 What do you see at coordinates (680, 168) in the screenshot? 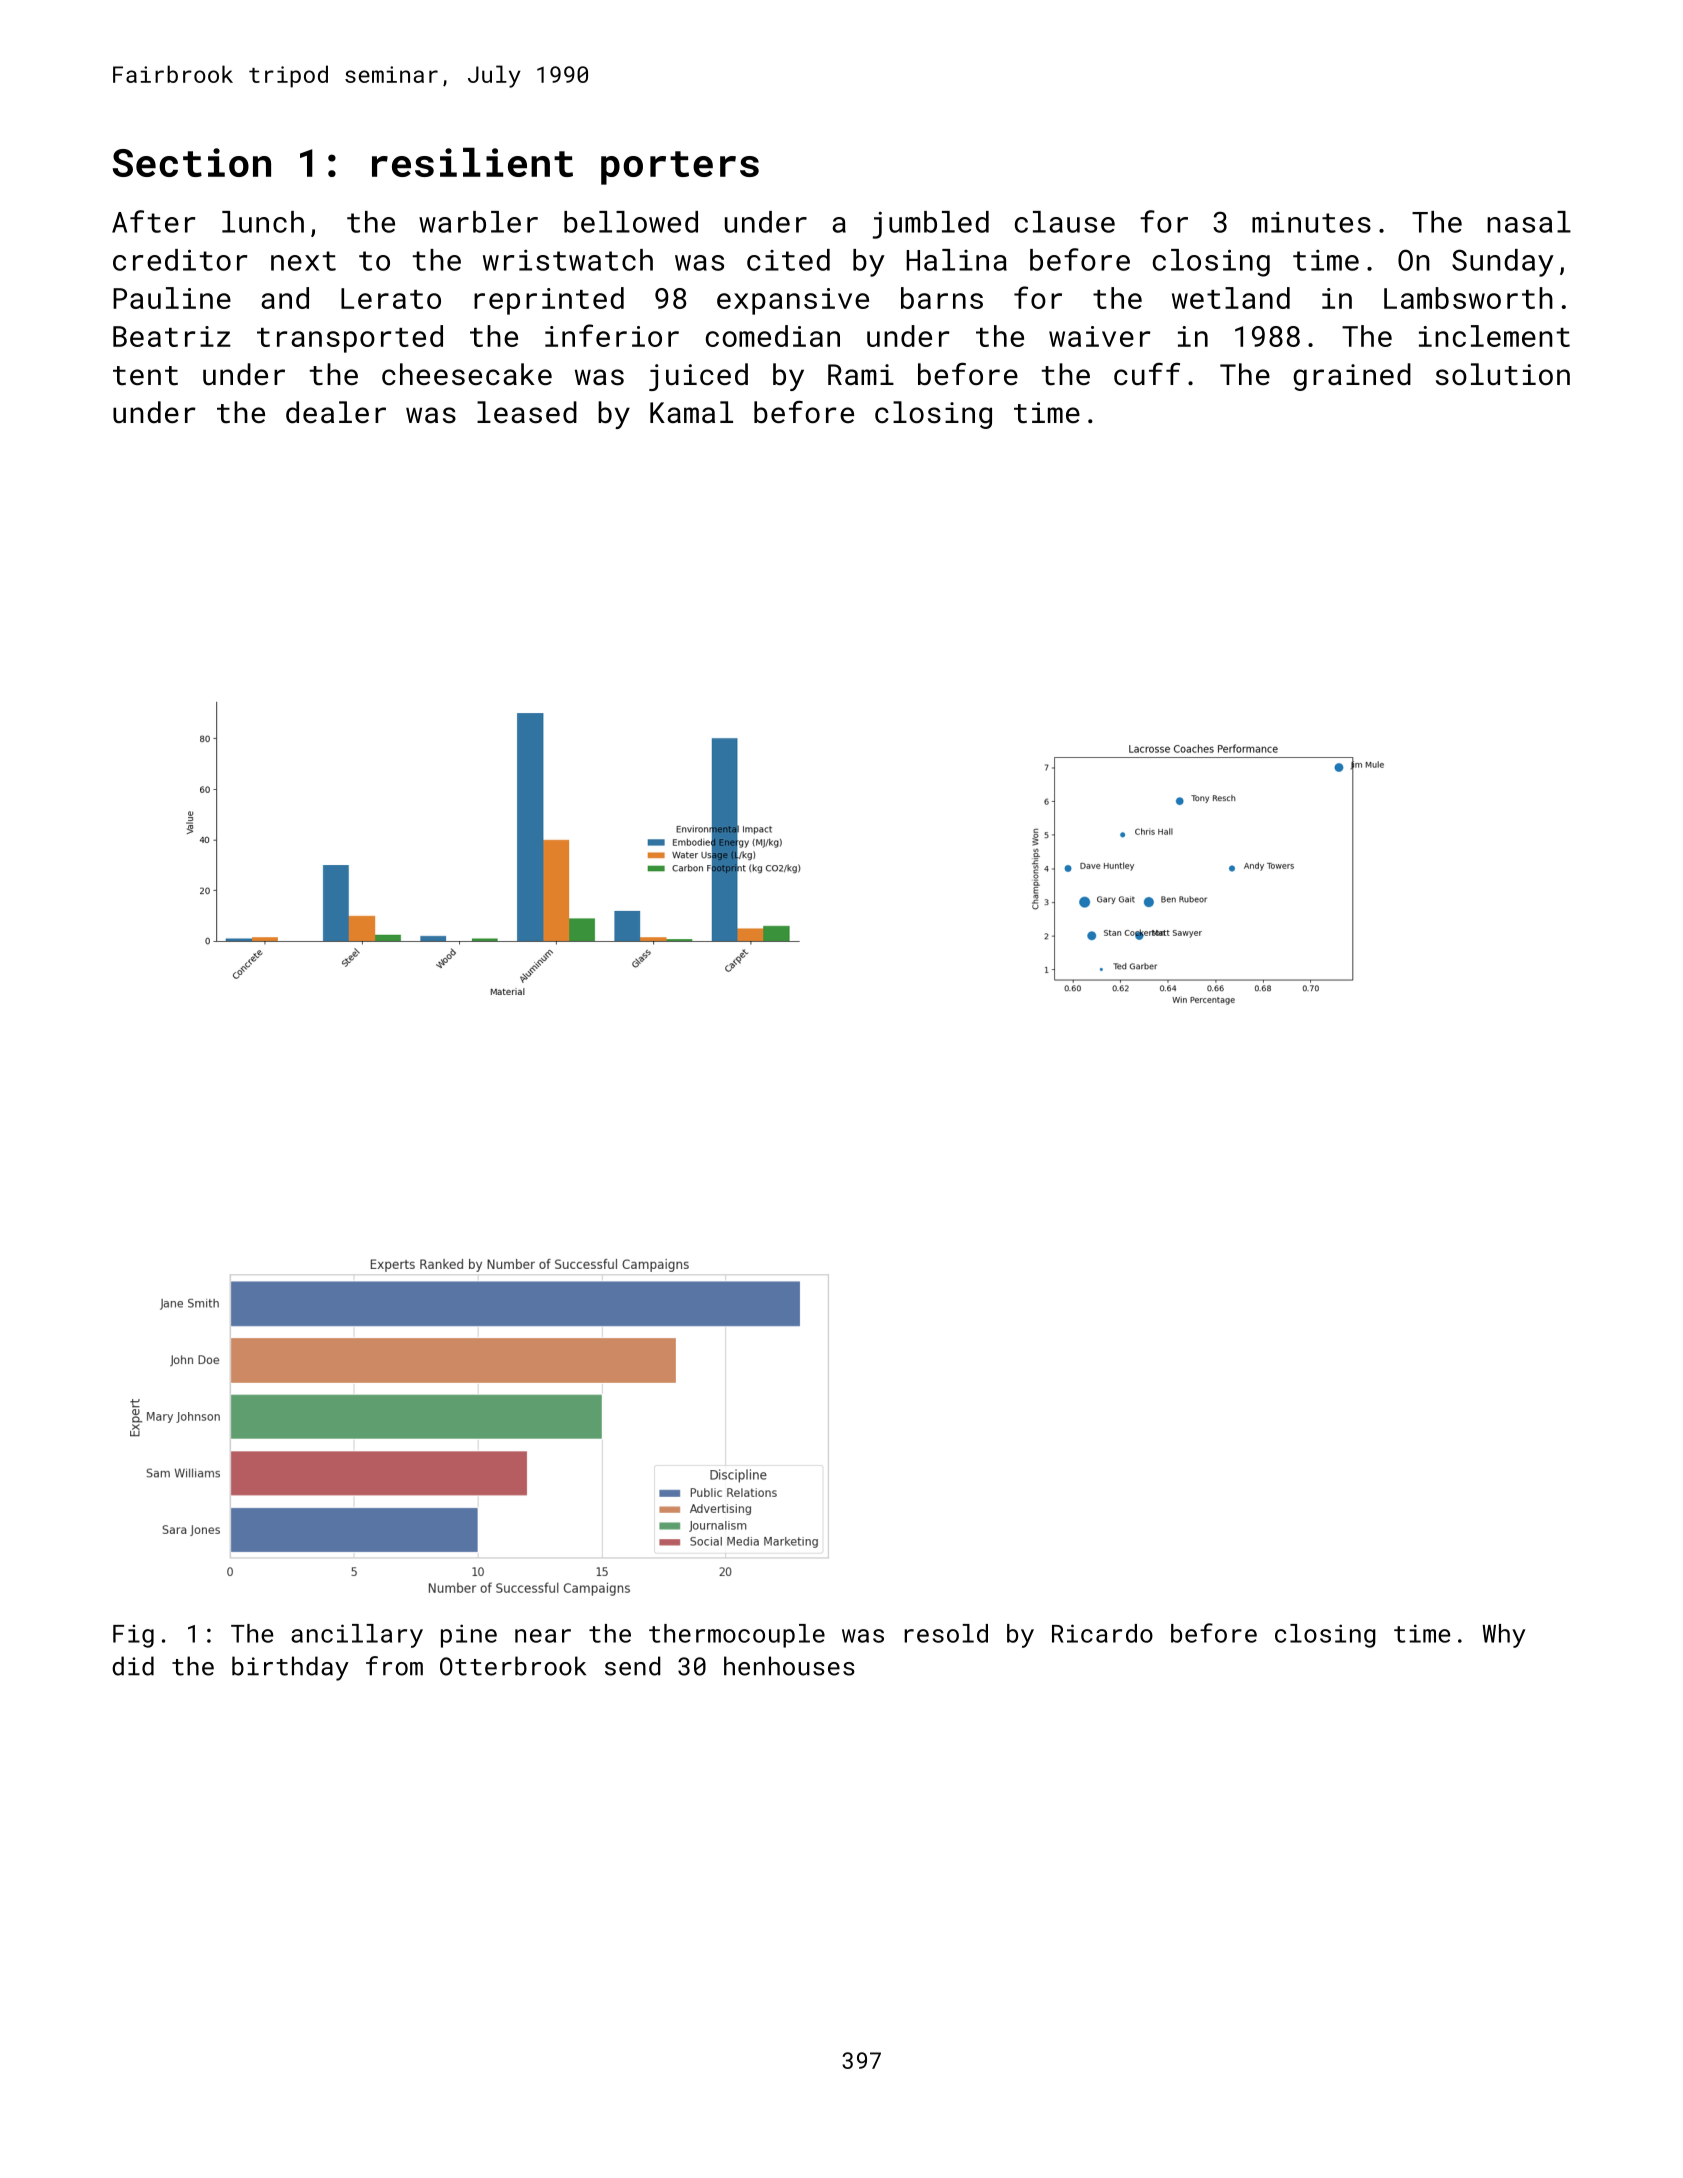
I see `porters` at bounding box center [680, 168].
